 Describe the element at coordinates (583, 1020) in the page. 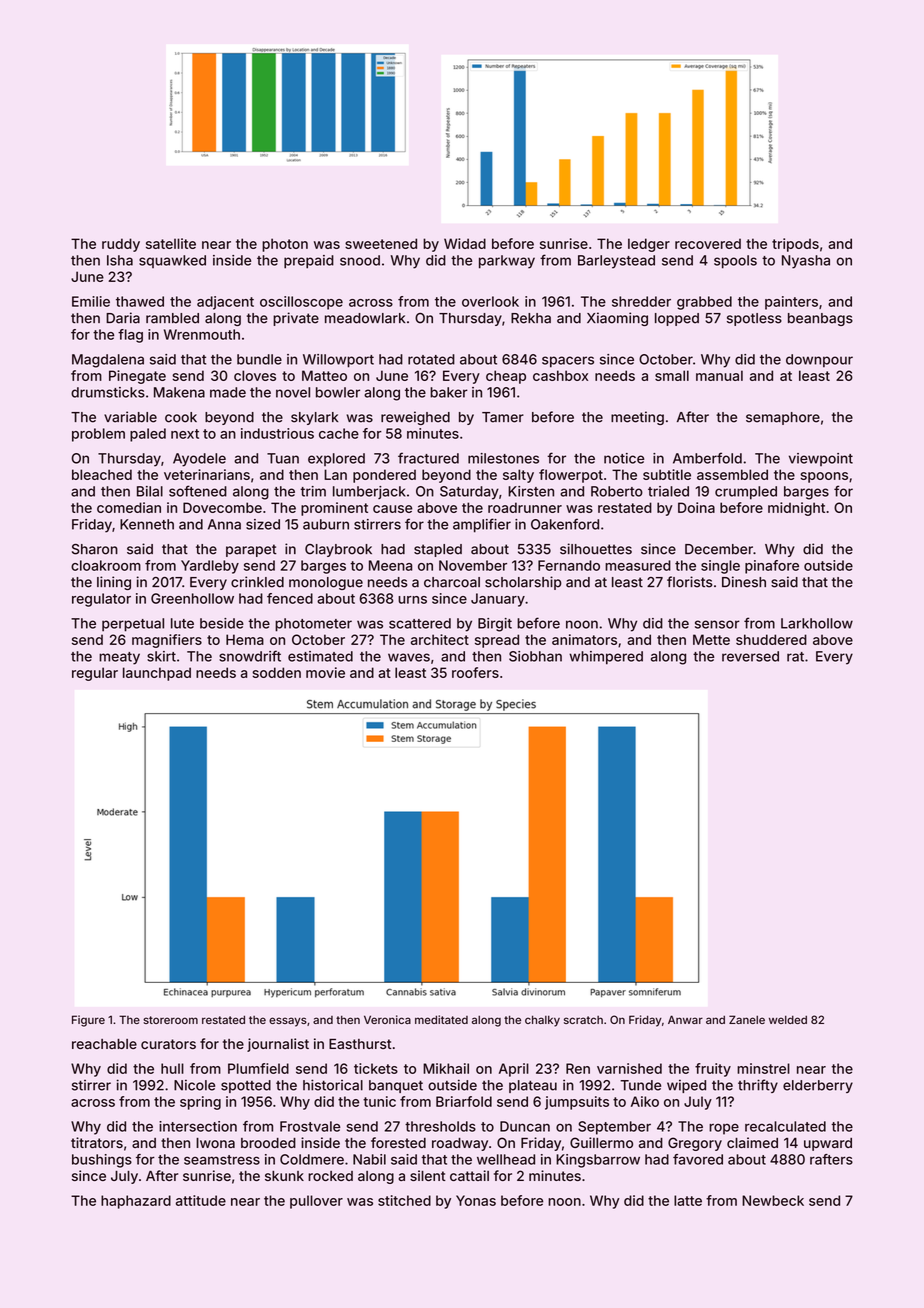

I see `scratch` at that location.
